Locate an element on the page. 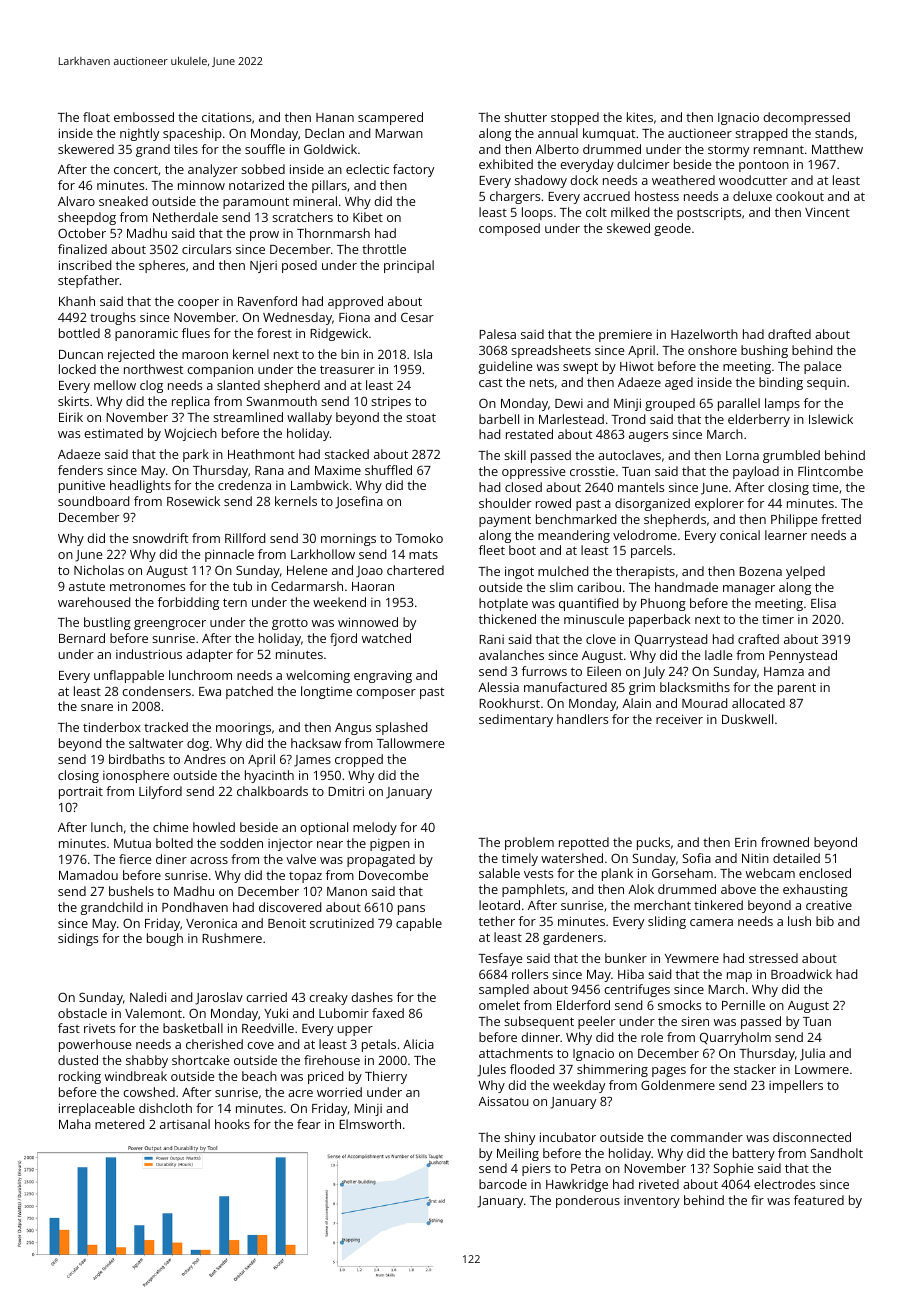  decompressed is located at coordinates (806, 118).
